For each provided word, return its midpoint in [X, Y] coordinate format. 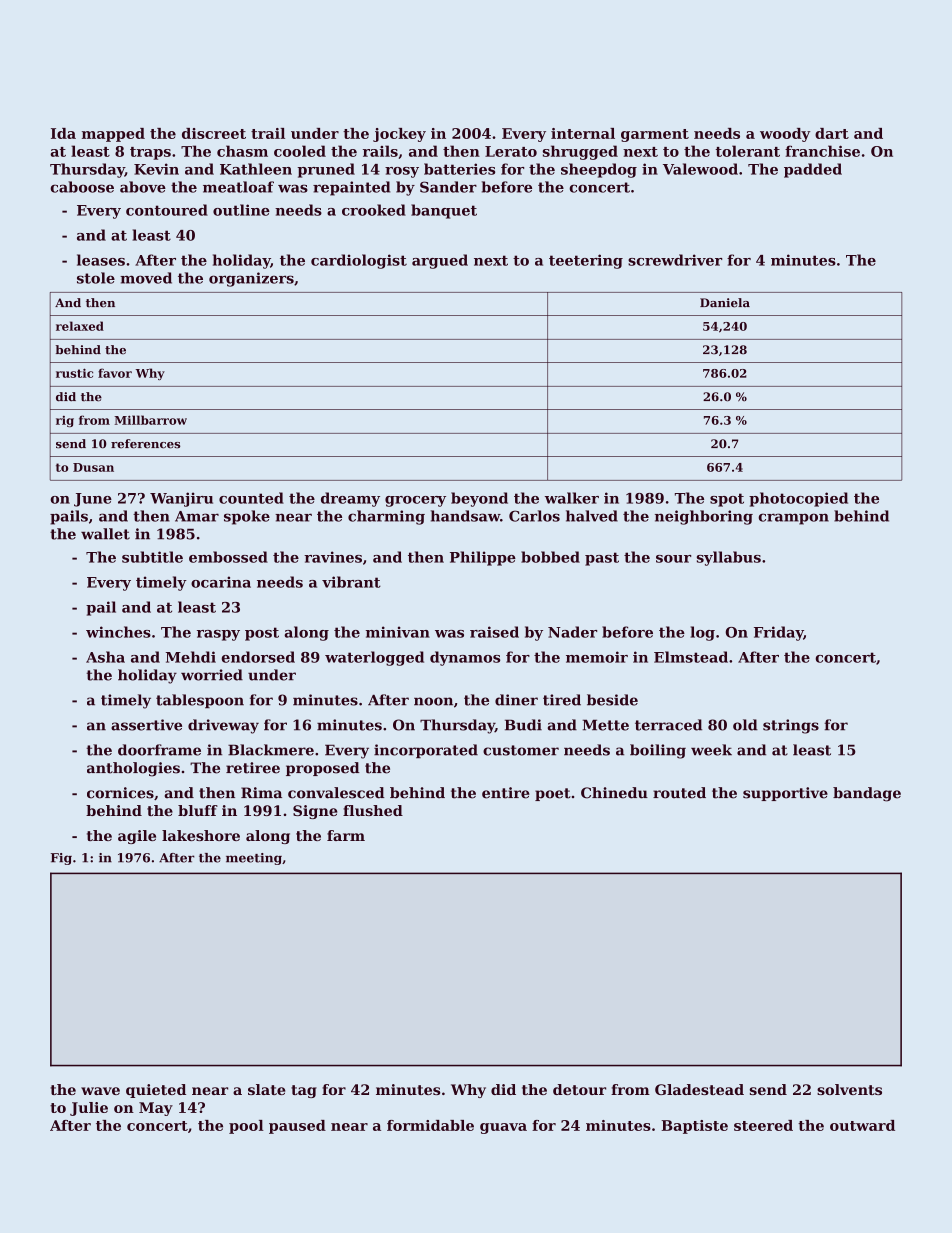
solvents [849, 1089]
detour [579, 1089]
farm [346, 835]
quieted [156, 1091]
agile [137, 837]
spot [727, 500]
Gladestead [699, 1089]
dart [832, 133]
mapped [113, 135]
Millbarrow [150, 420]
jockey [399, 135]
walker [572, 498]
